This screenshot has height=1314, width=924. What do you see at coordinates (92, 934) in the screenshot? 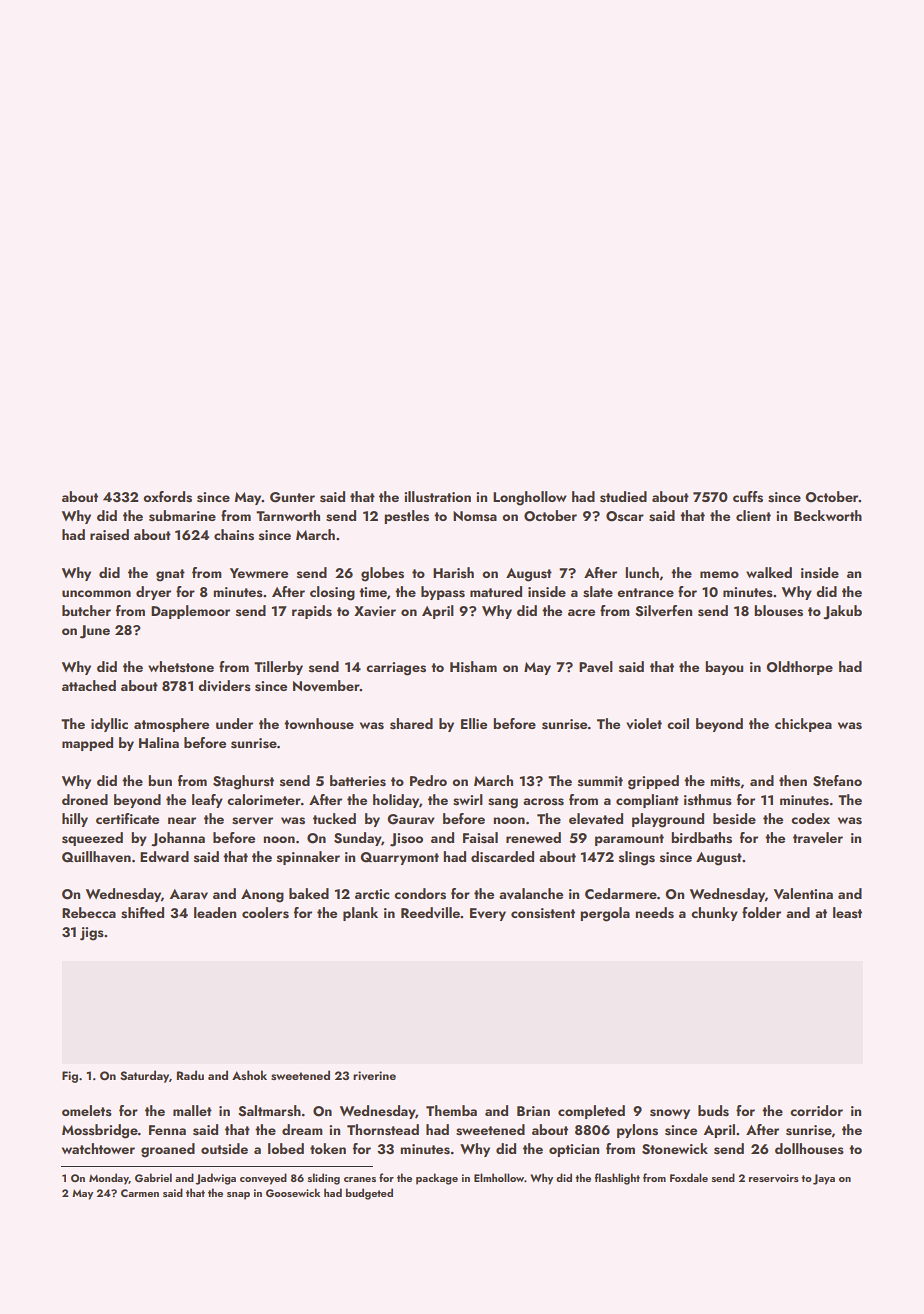
I see `jigs` at bounding box center [92, 934].
